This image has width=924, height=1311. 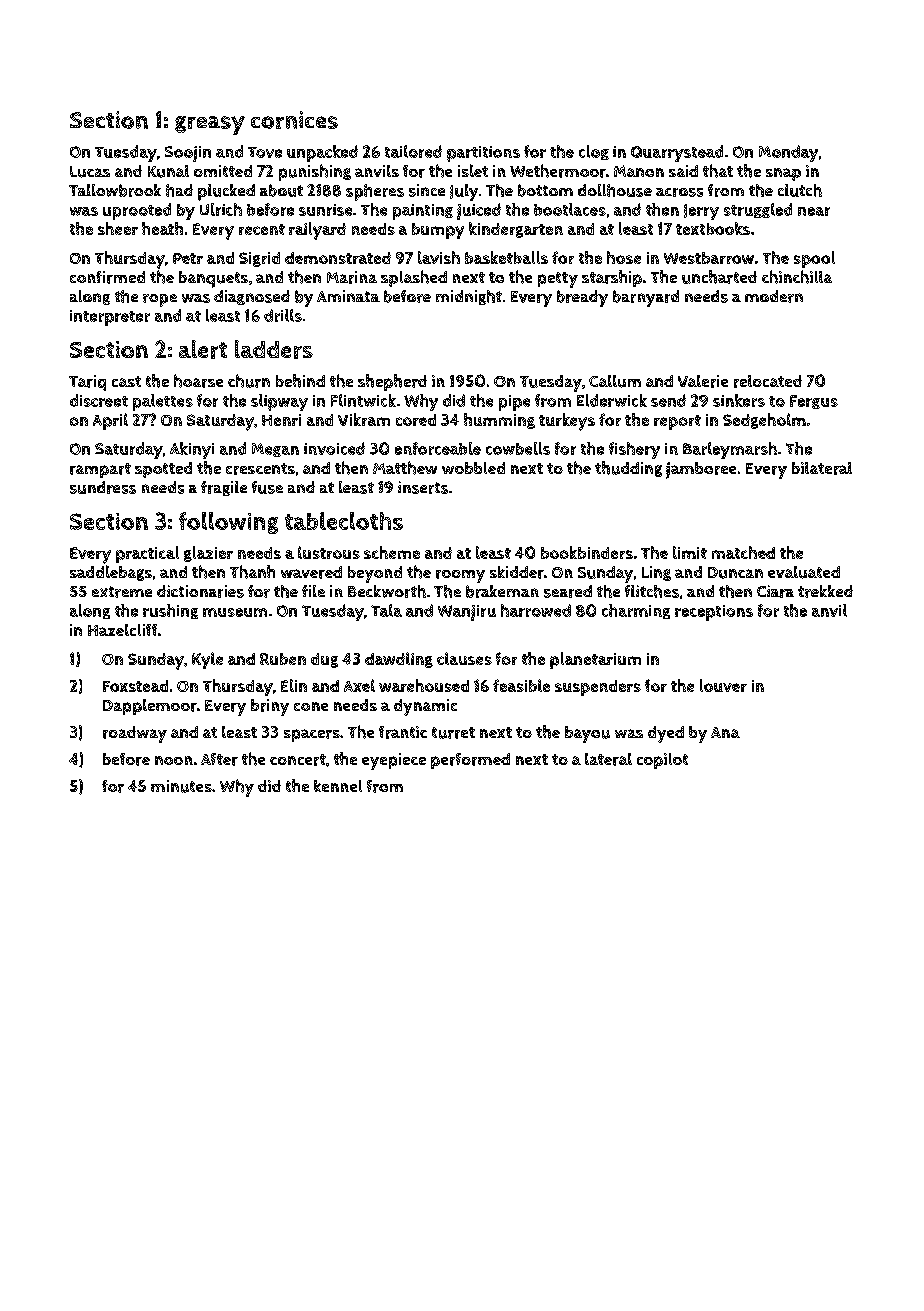 I want to click on enforceable, so click(x=438, y=448).
